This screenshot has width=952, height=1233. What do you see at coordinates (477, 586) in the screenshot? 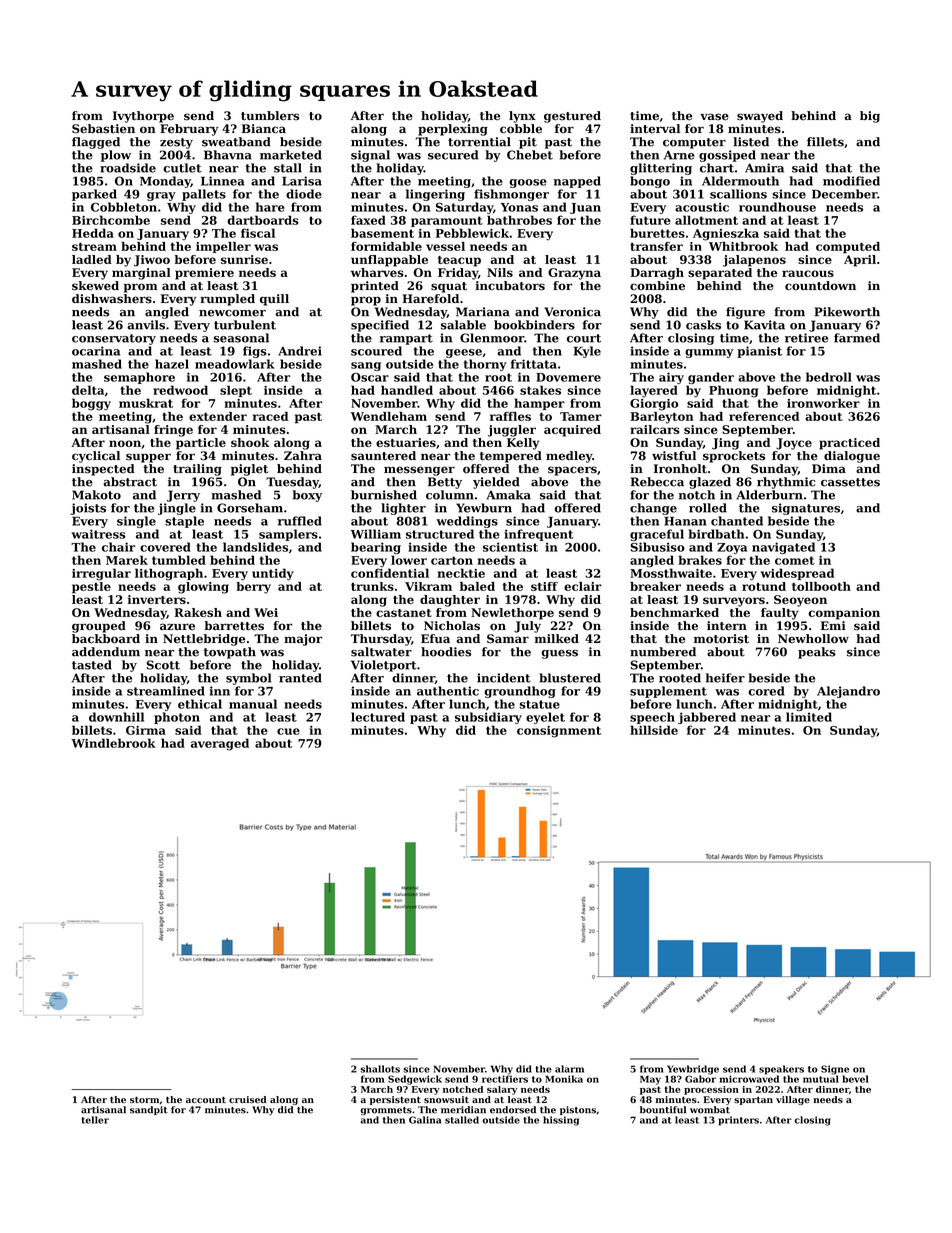
I see `baled` at bounding box center [477, 586].
